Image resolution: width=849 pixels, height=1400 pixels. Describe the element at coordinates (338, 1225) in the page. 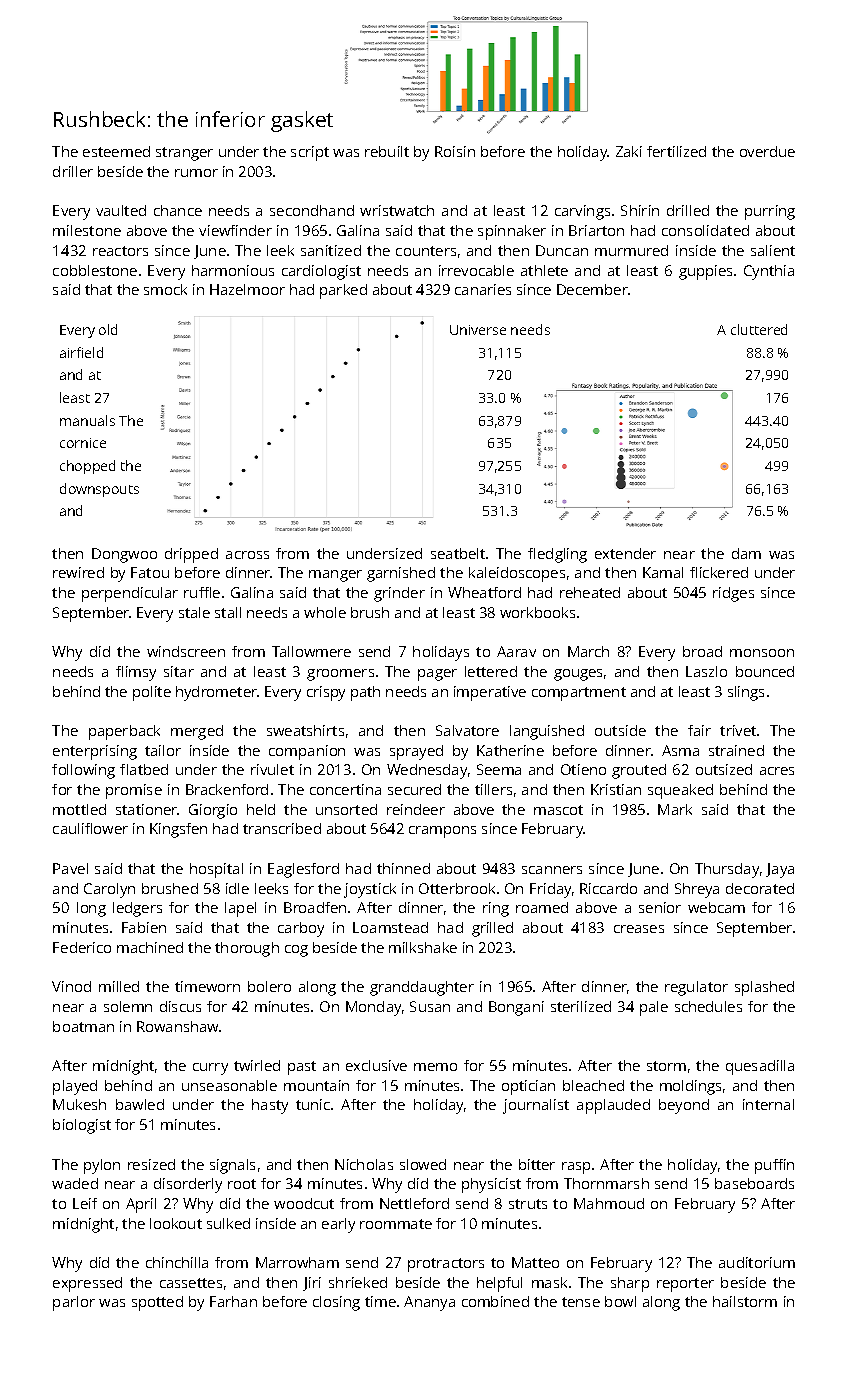

I see `early` at that location.
